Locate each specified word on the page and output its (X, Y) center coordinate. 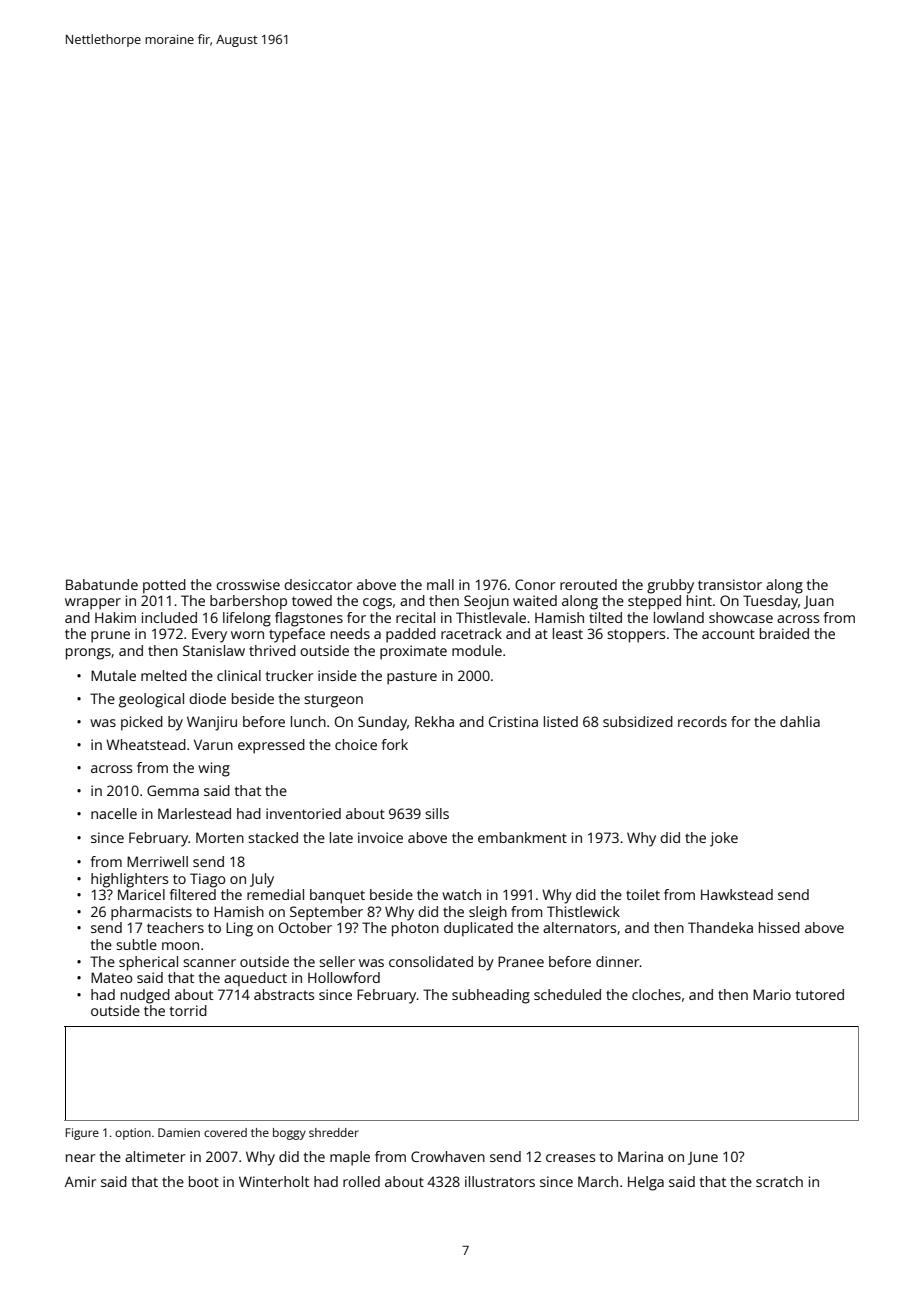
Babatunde (102, 584)
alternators (579, 927)
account (728, 634)
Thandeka (720, 927)
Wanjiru (212, 723)
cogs (377, 604)
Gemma (173, 790)
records (702, 721)
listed (561, 721)
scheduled (567, 994)
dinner (618, 961)
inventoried (303, 813)
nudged (145, 996)
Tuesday (770, 602)
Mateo (112, 977)
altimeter (155, 1156)
